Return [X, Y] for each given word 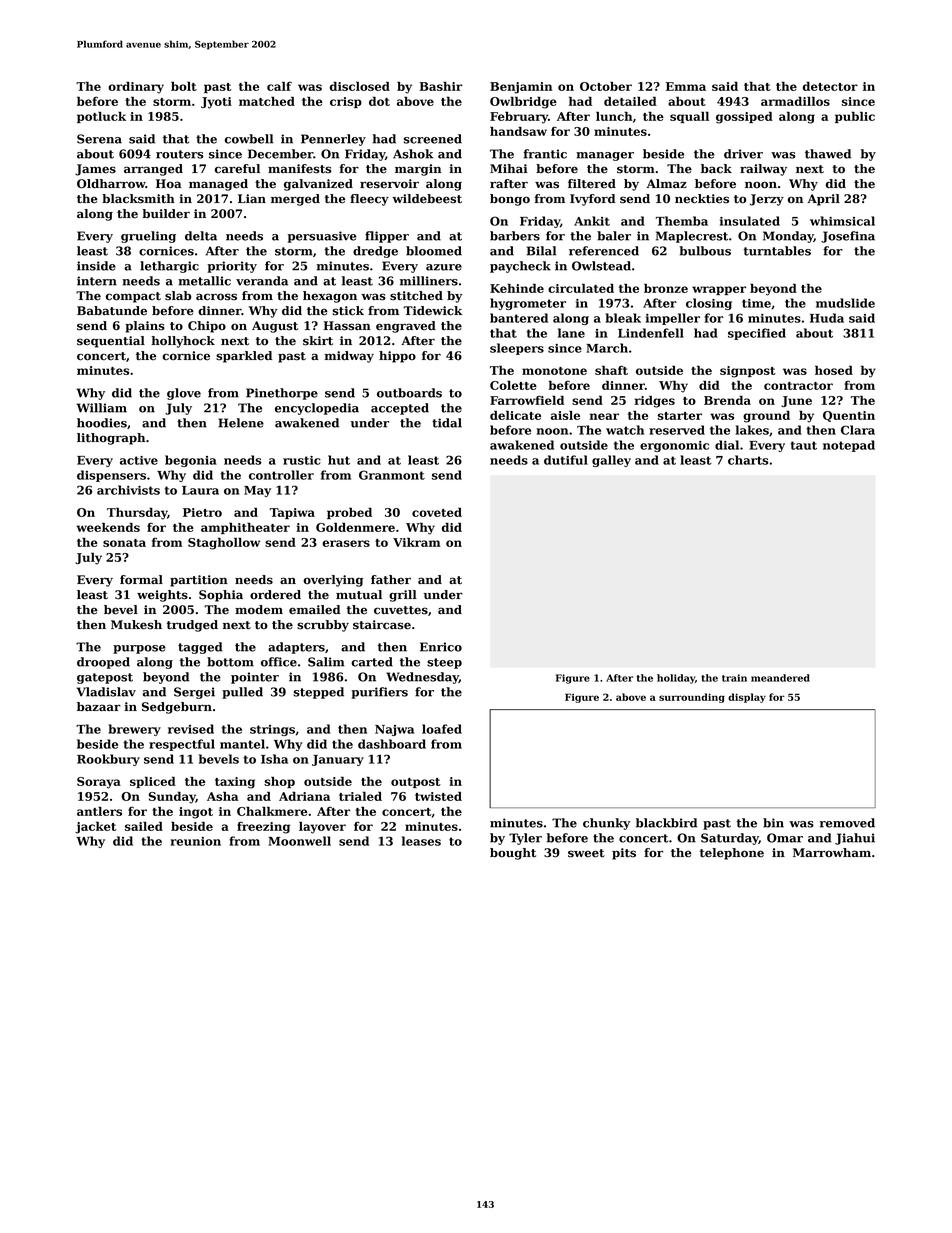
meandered [780, 678]
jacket [95, 827]
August [275, 327]
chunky [606, 824]
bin [773, 823]
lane [571, 333]
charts [748, 460]
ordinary [136, 88]
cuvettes [401, 610]
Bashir [441, 86]
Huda [827, 318]
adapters [296, 648]
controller [281, 475]
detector [830, 86]
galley [611, 461]
